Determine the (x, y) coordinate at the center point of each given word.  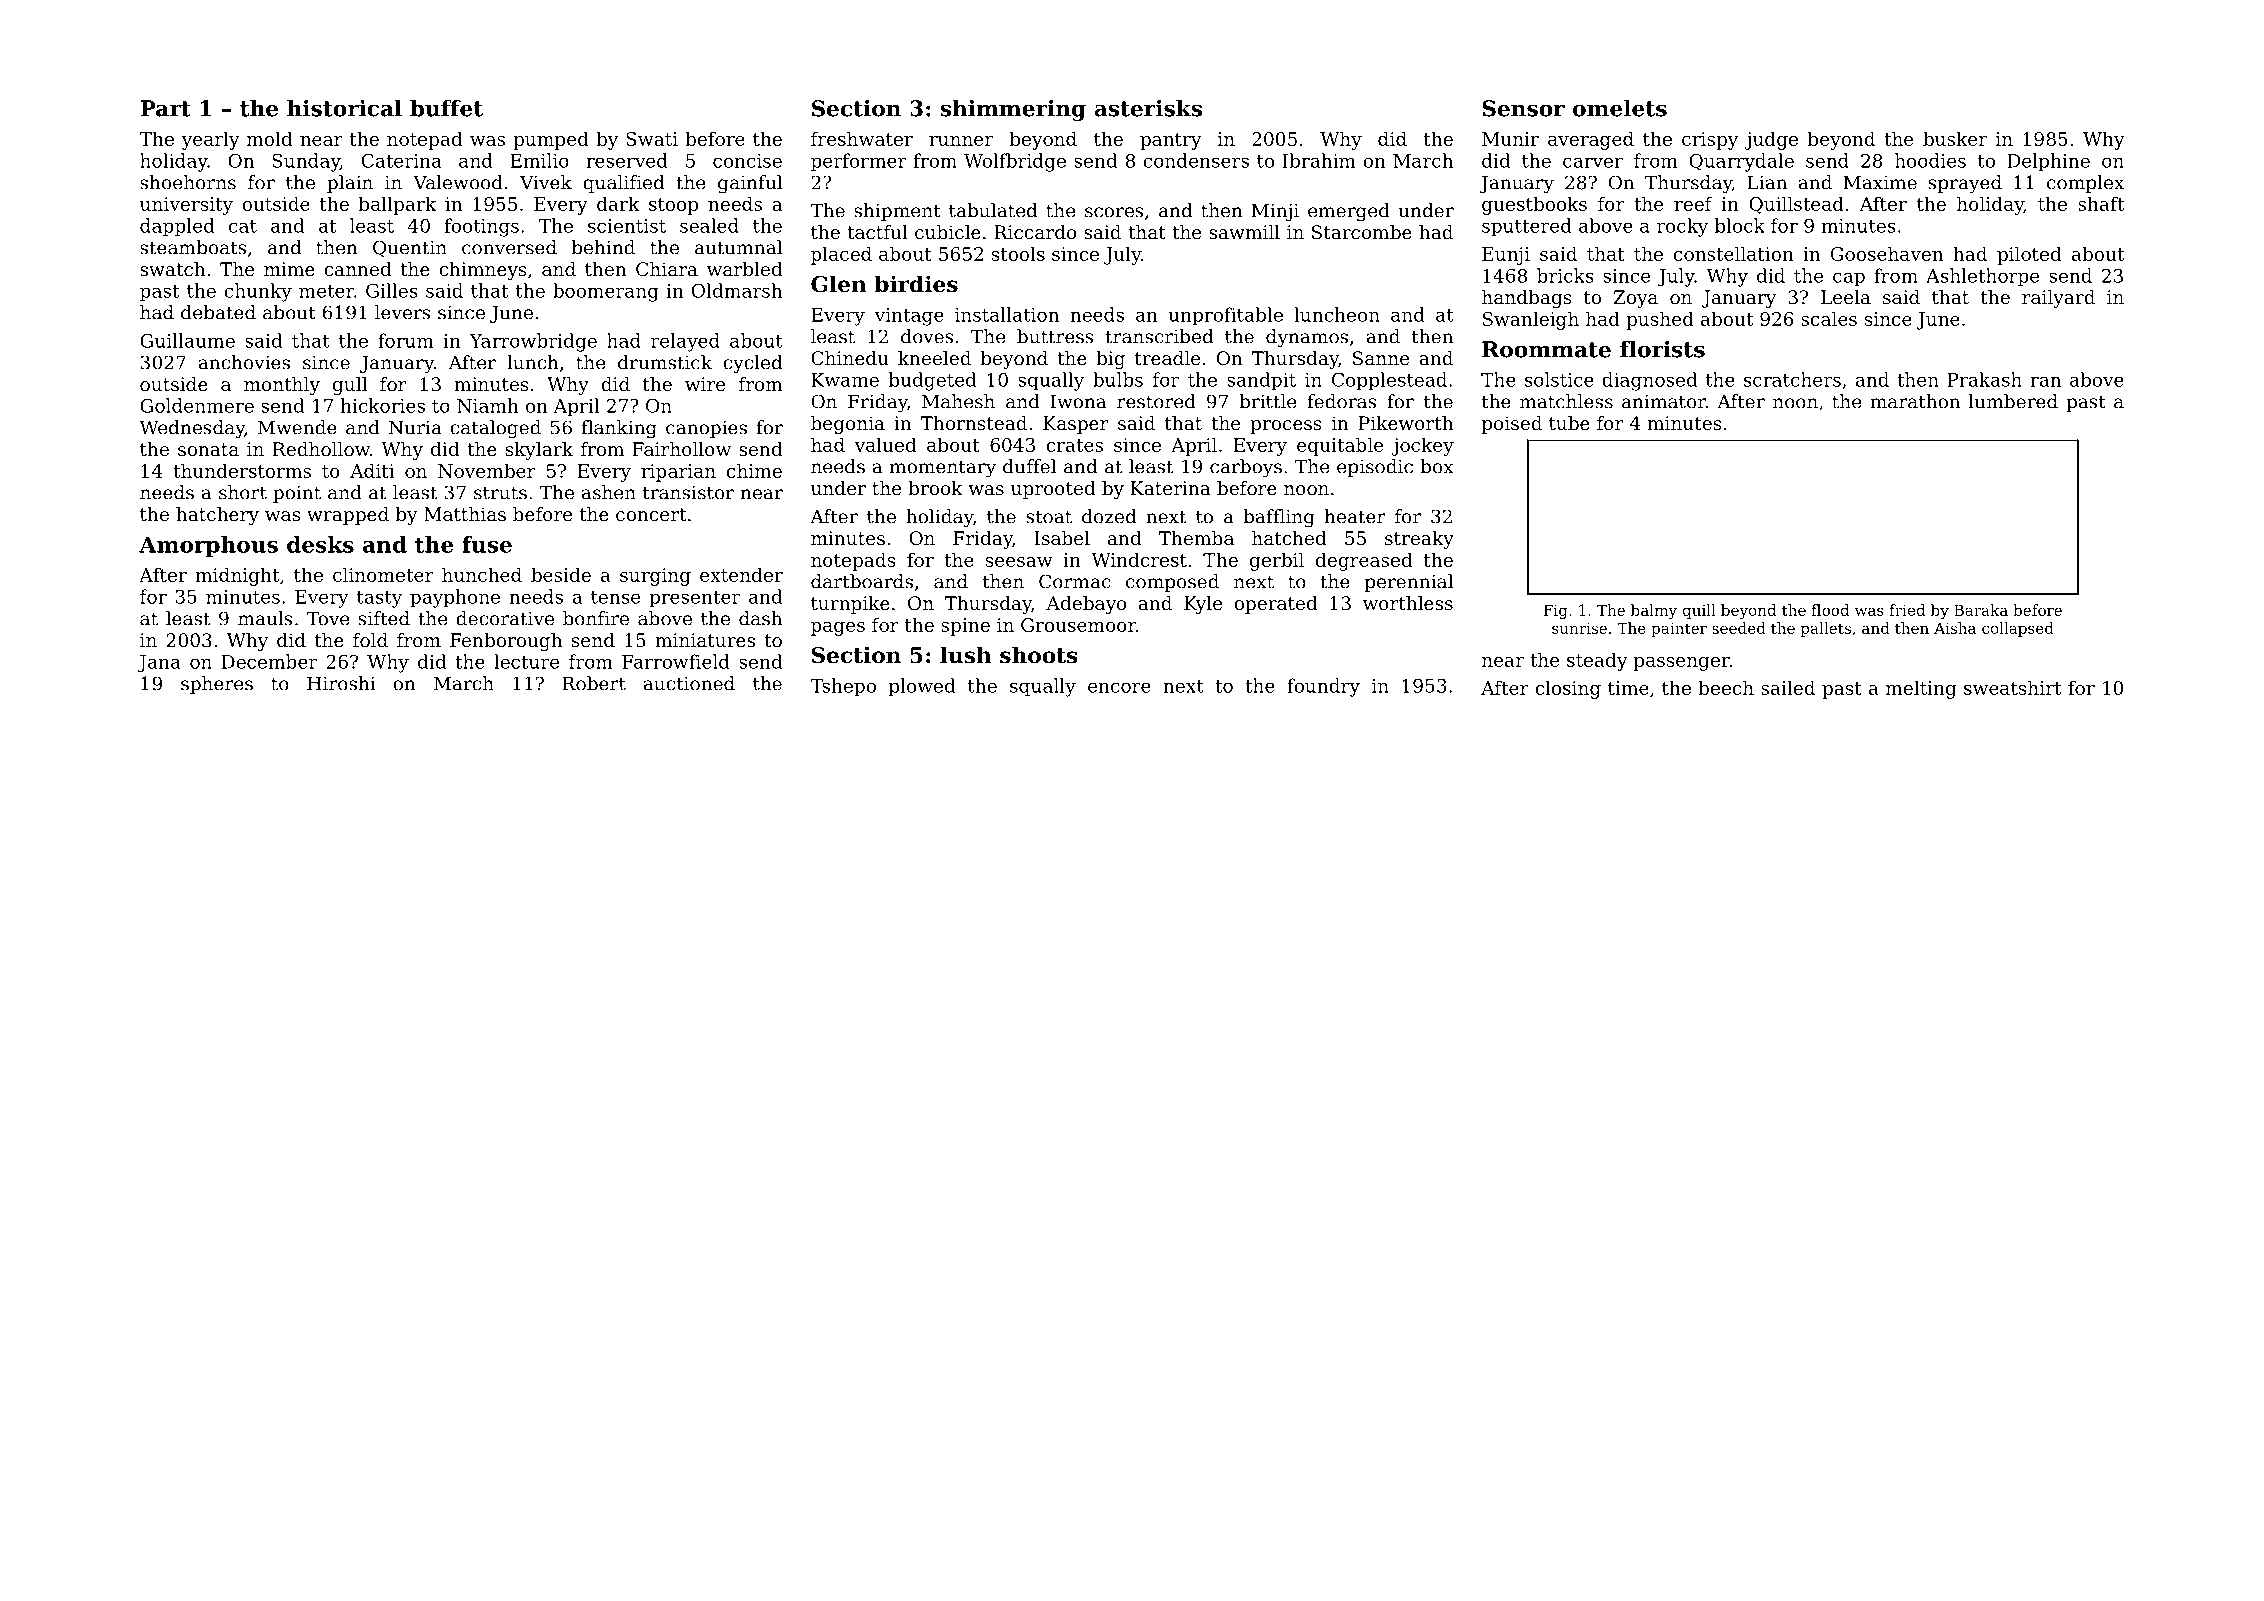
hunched (482, 574)
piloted (2029, 255)
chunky (258, 292)
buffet (446, 108)
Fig (1555, 611)
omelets (1620, 108)
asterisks (1148, 108)
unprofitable (1225, 316)
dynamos (1307, 338)
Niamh (487, 405)
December (269, 661)
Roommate (1546, 349)
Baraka (1981, 610)
